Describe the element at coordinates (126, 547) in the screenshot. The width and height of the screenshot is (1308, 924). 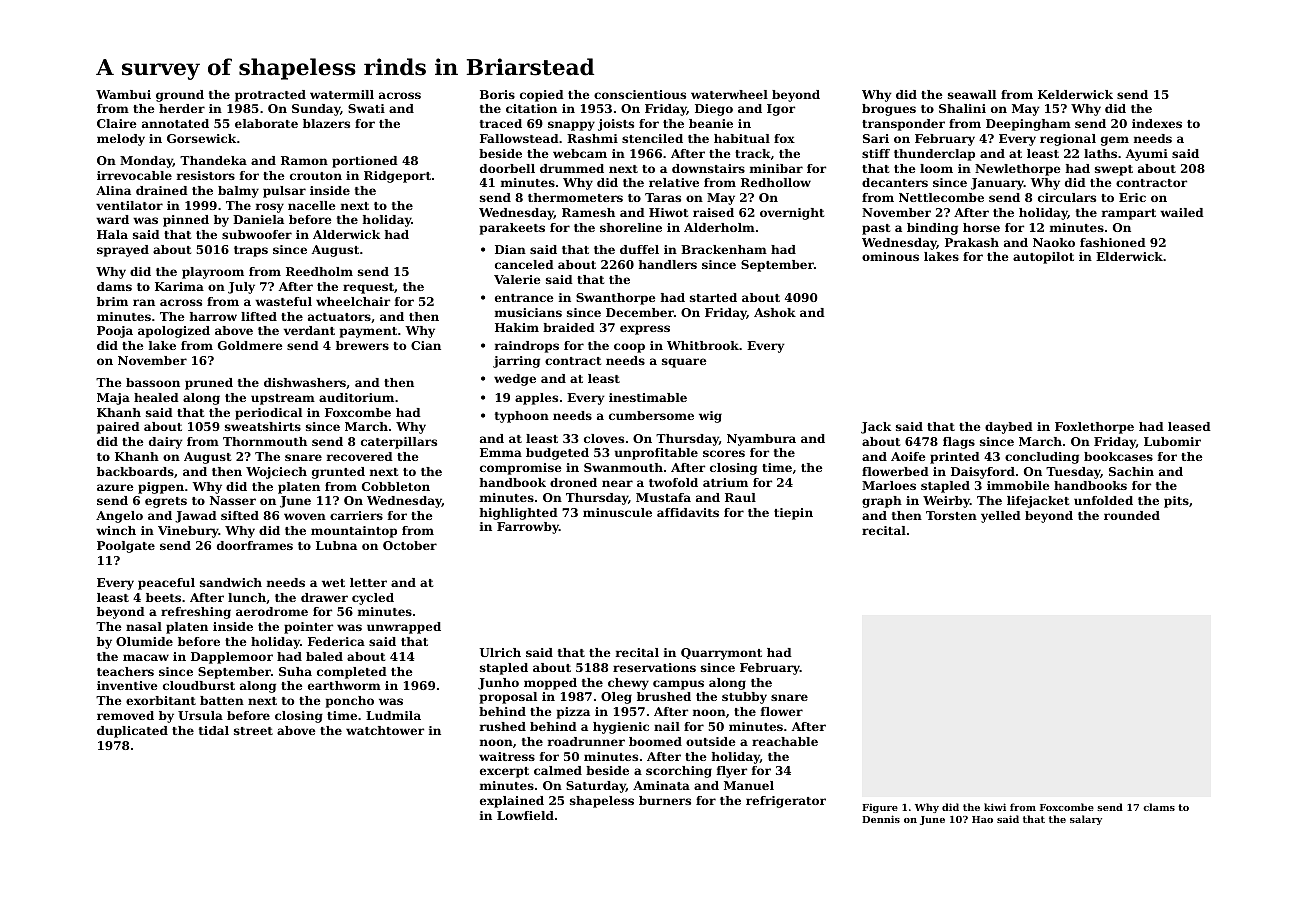
I see `Poolgate` at that location.
